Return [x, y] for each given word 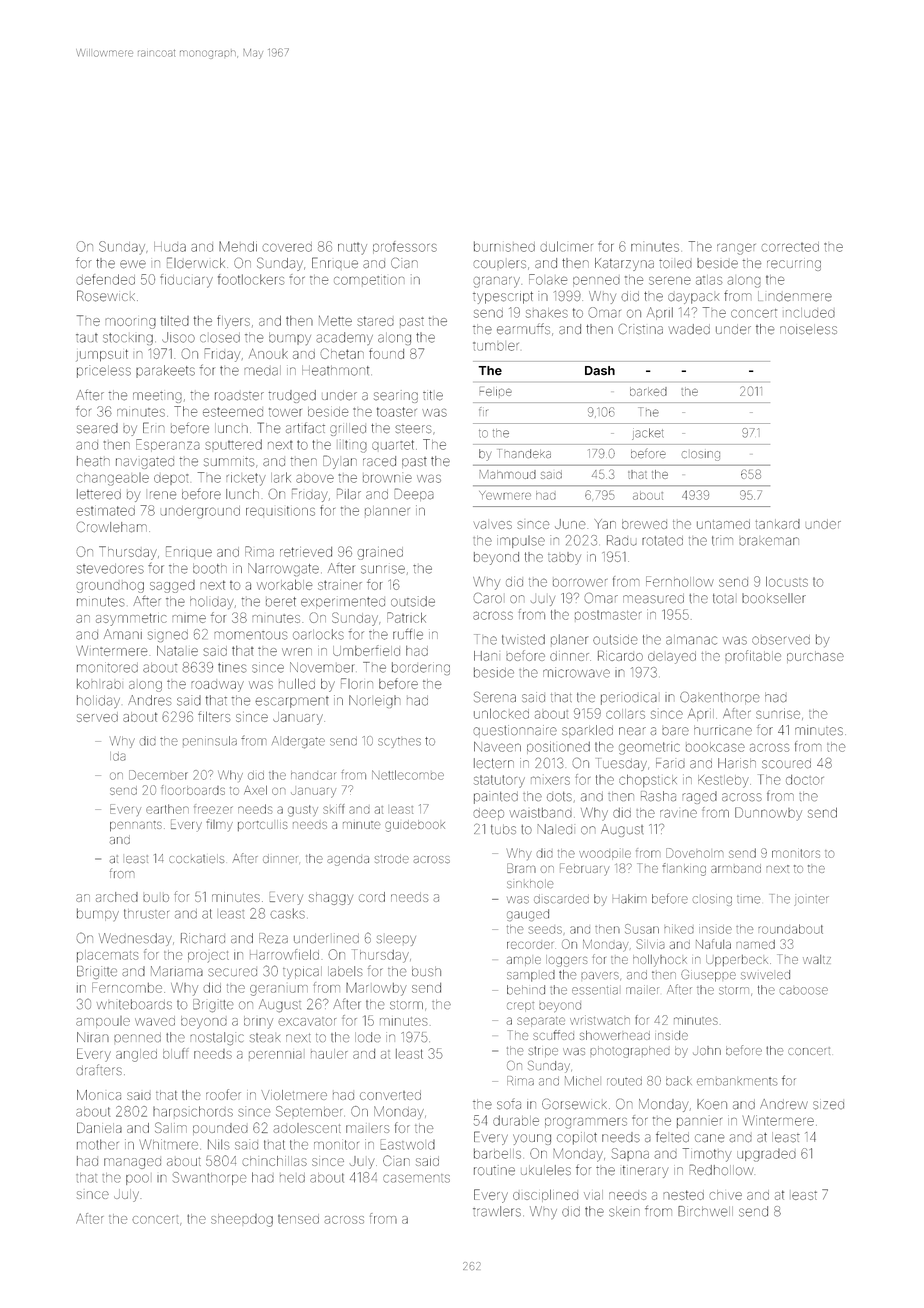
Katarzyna [624, 264]
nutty [352, 249]
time [748, 900]
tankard [777, 524]
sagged [172, 586]
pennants [136, 826]
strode [392, 858]
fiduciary [186, 281]
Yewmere [505, 495]
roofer [223, 1094]
